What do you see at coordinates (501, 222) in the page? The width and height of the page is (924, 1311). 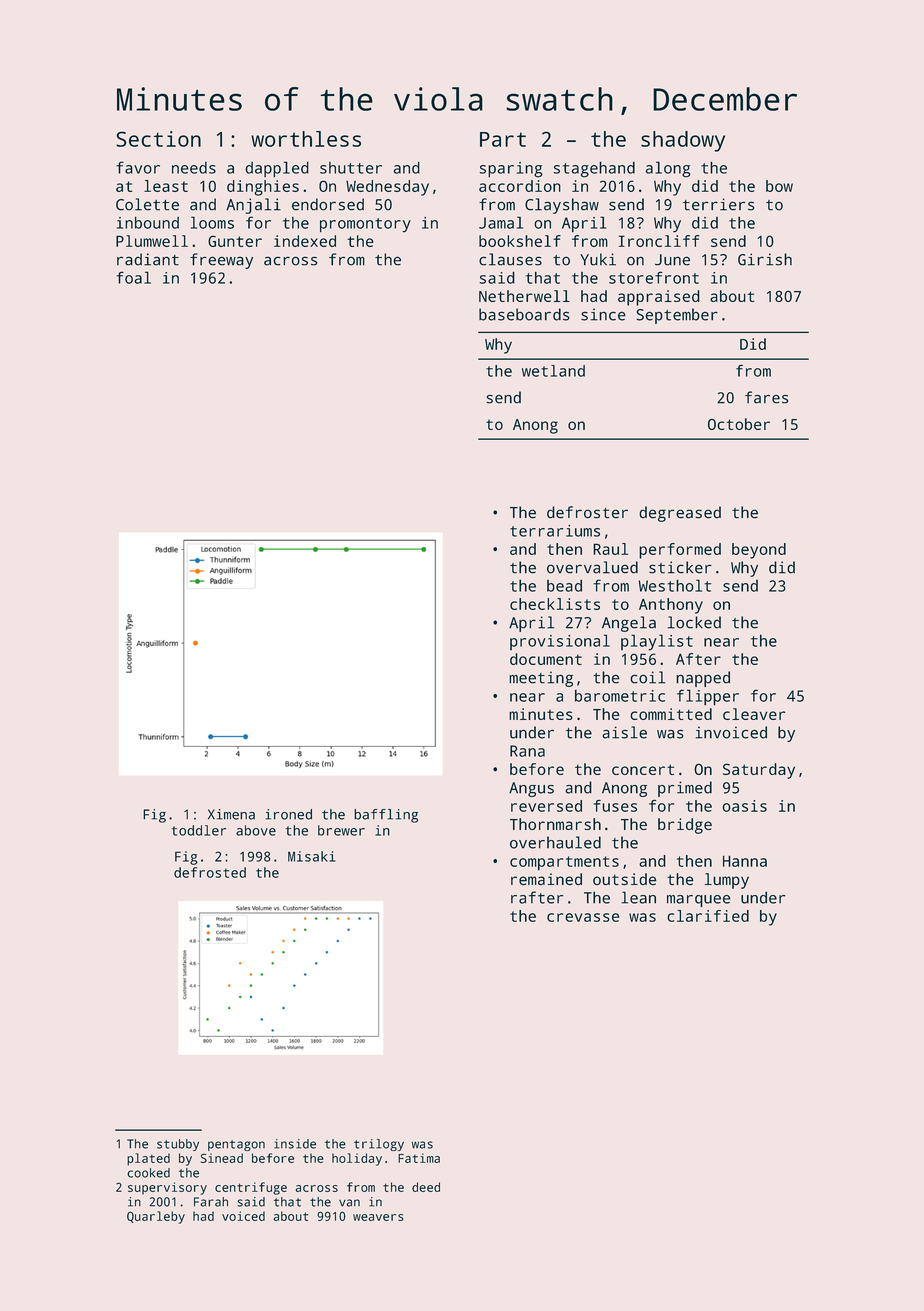 I see `Jamal` at bounding box center [501, 222].
